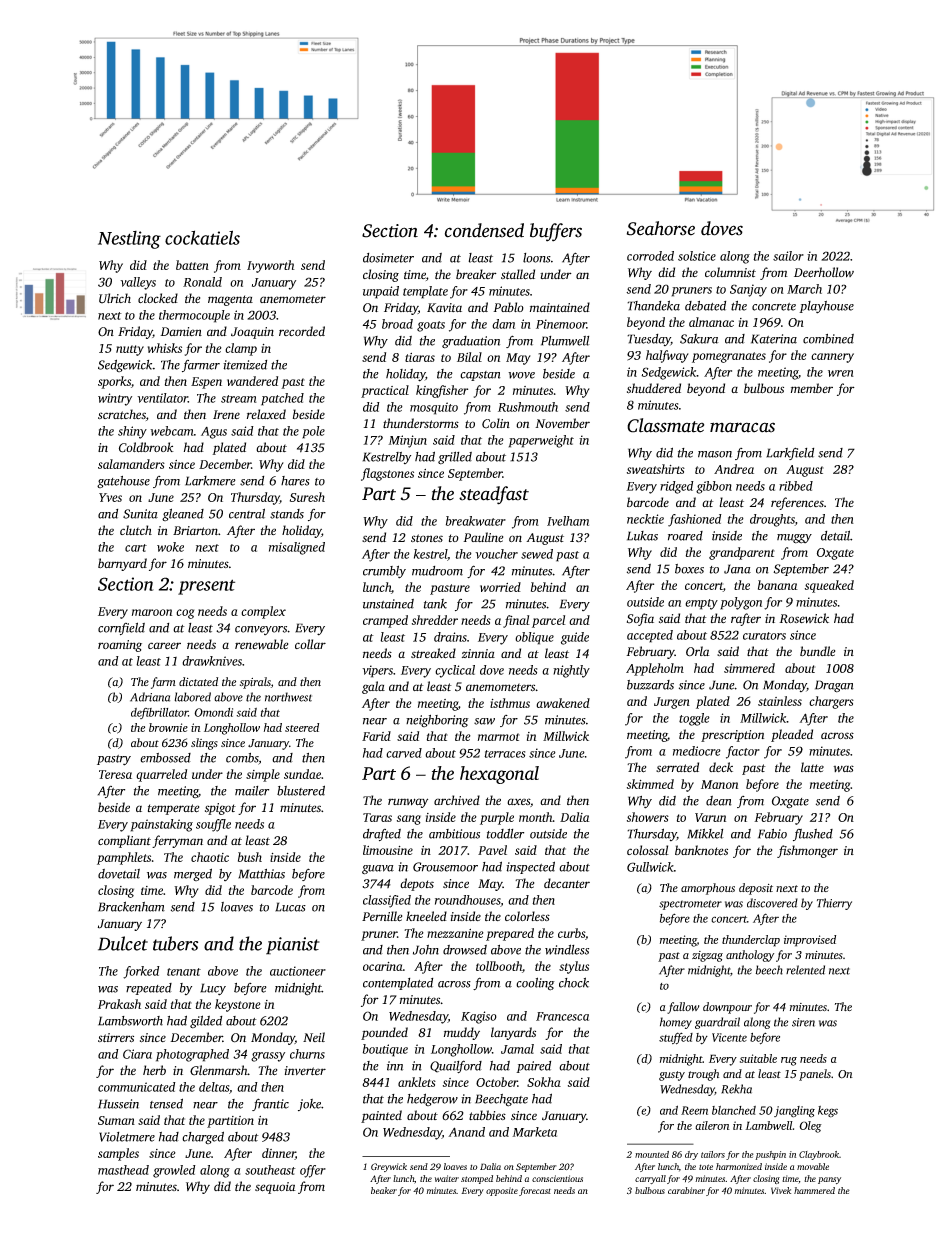  I want to click on Seahorse, so click(661, 228).
